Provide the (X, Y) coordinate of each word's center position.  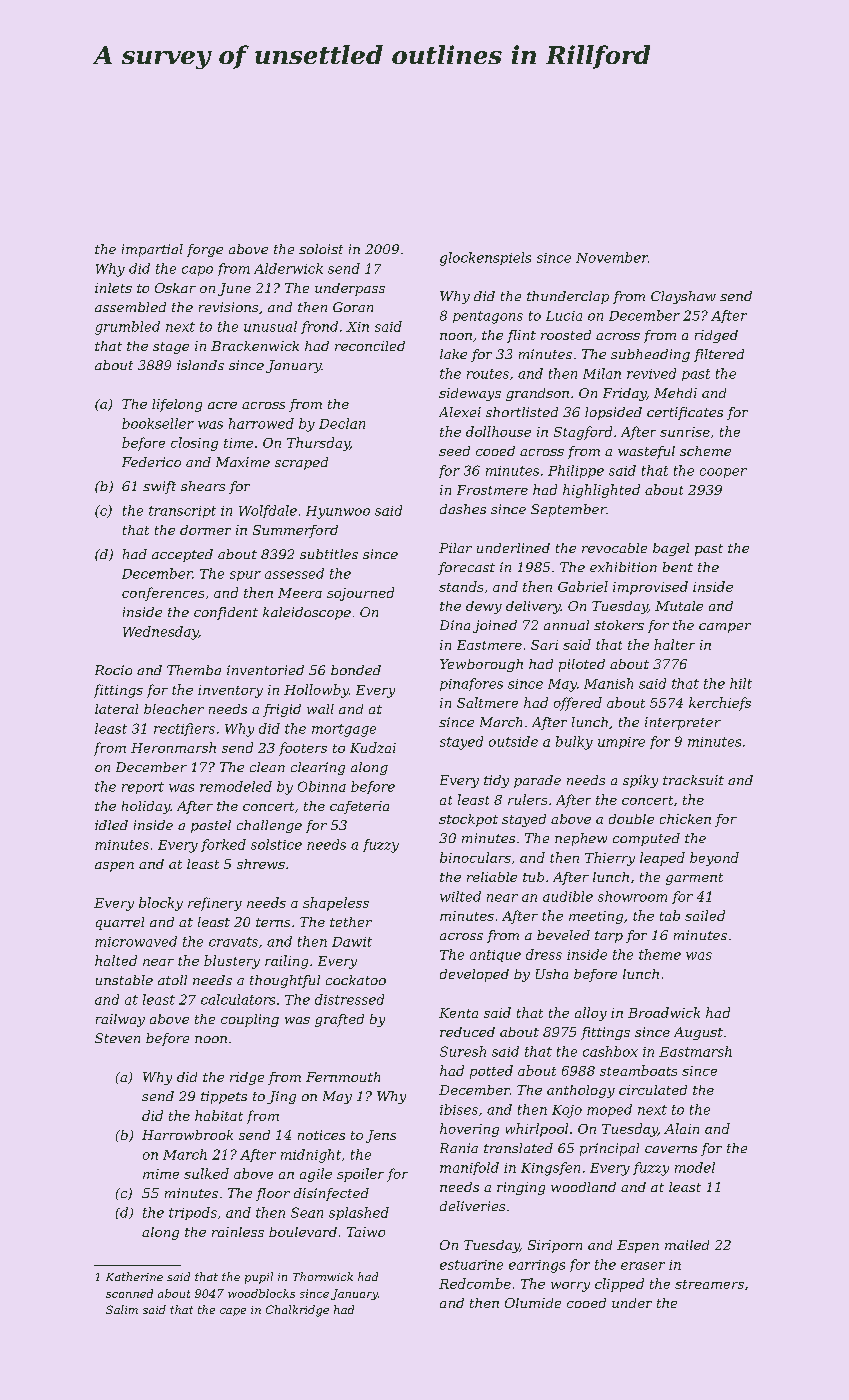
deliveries (472, 1206)
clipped (619, 1285)
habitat (219, 1115)
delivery (533, 607)
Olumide (533, 1303)
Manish (608, 683)
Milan (602, 373)
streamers (709, 1284)
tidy (496, 781)
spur (245, 576)
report (143, 788)
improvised (650, 588)
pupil (259, 1278)
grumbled (127, 328)
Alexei (460, 412)
